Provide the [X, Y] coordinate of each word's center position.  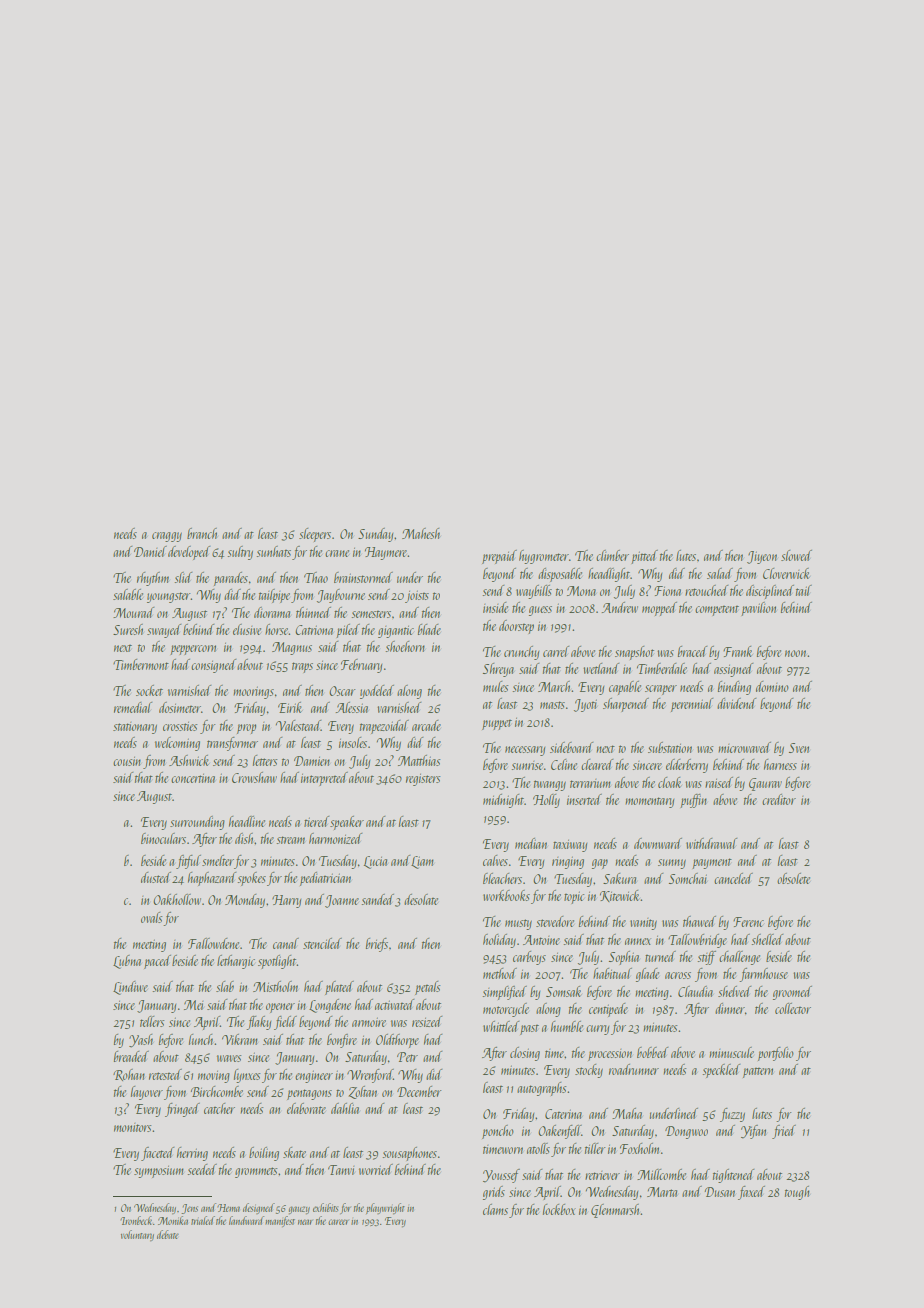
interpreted [324, 779]
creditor [779, 799]
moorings [253, 692]
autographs [542, 1089]
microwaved [744, 747]
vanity [643, 924]
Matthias [419, 760]
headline [247, 821]
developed [189, 553]
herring [192, 1154]
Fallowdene [213, 943]
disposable [560, 575]
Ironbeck [136, 1220]
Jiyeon [762, 557]
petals [428, 988]
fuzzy [732, 1115]
